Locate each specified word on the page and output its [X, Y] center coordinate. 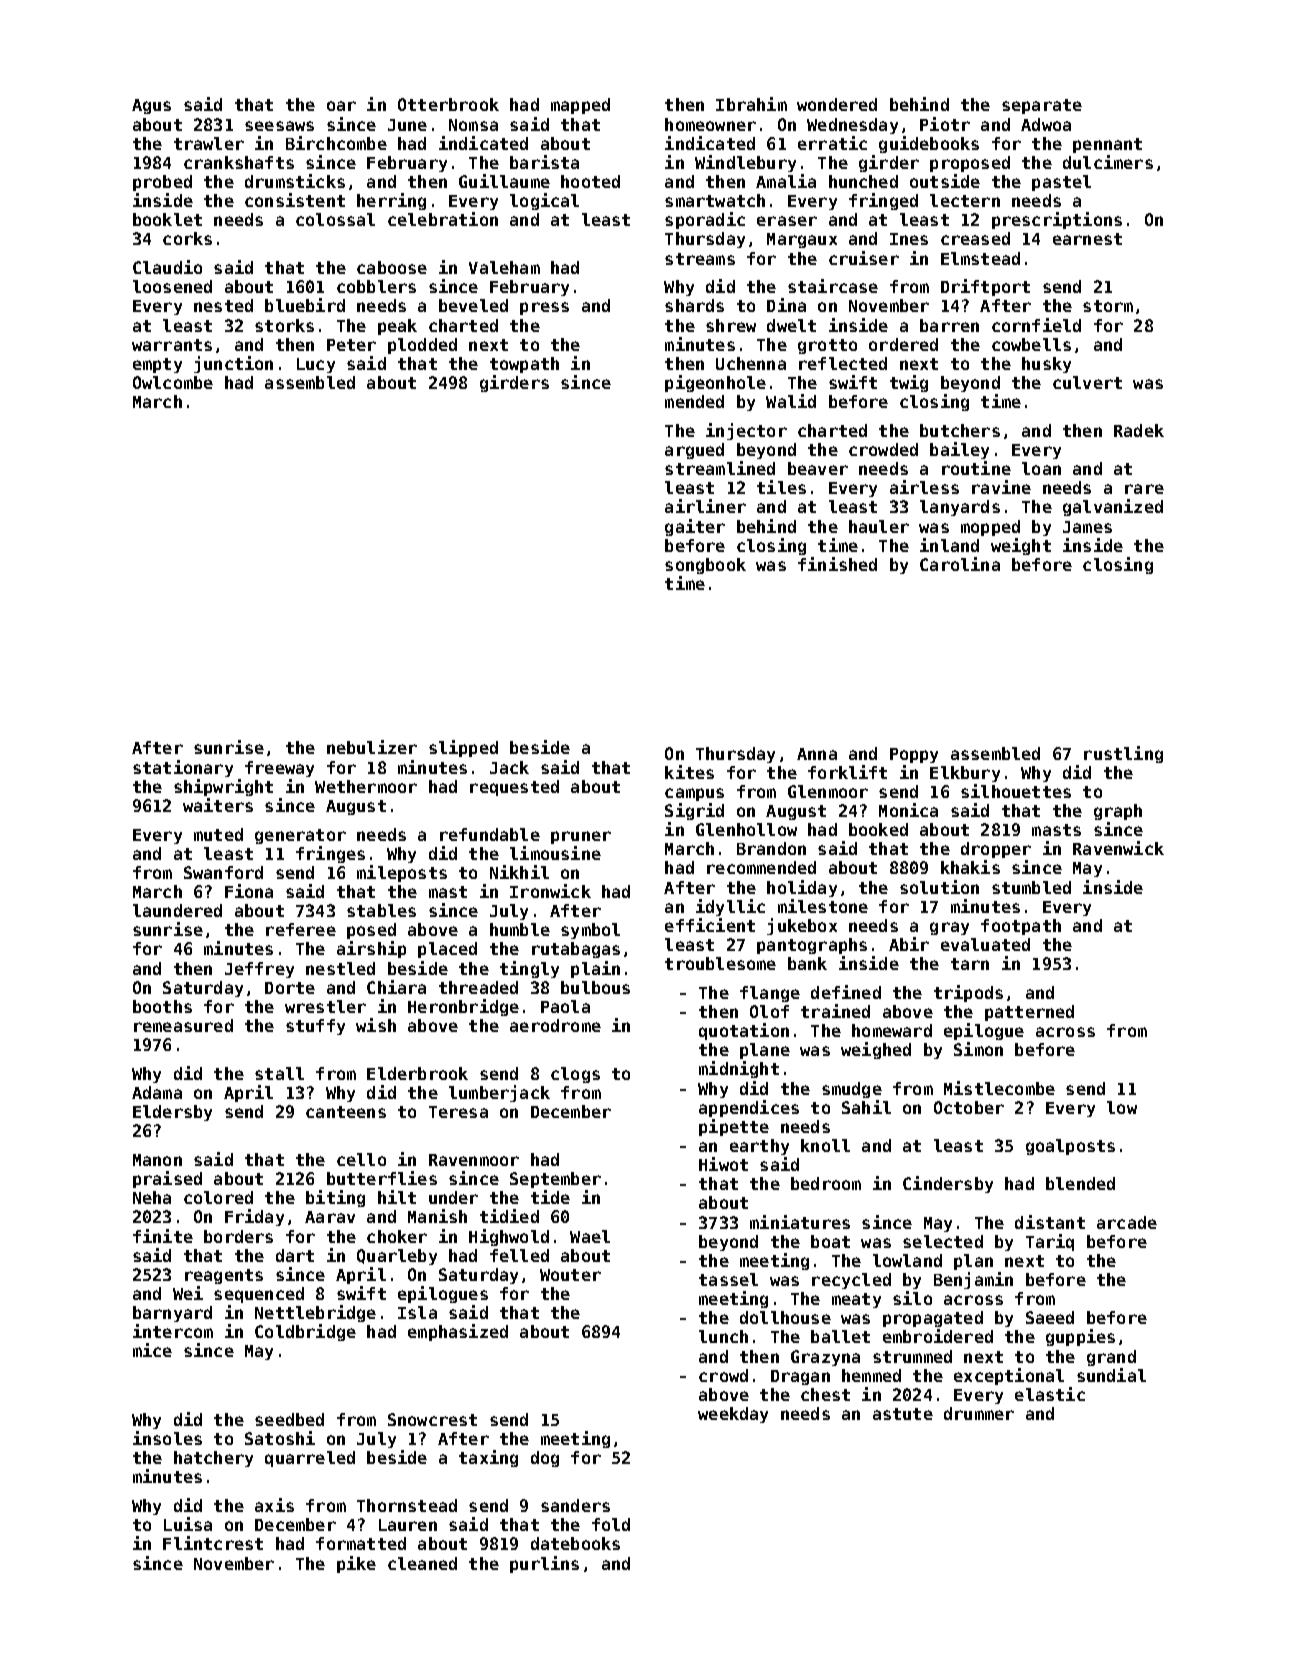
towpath [524, 365]
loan [1041, 468]
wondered [837, 104]
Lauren [408, 1525]
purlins [544, 1564]
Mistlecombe [999, 1088]
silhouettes [1016, 791]
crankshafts [239, 162]
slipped [463, 748]
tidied [509, 1216]
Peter [351, 345]
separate [1042, 106]
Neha [152, 1197]
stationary [183, 768]
